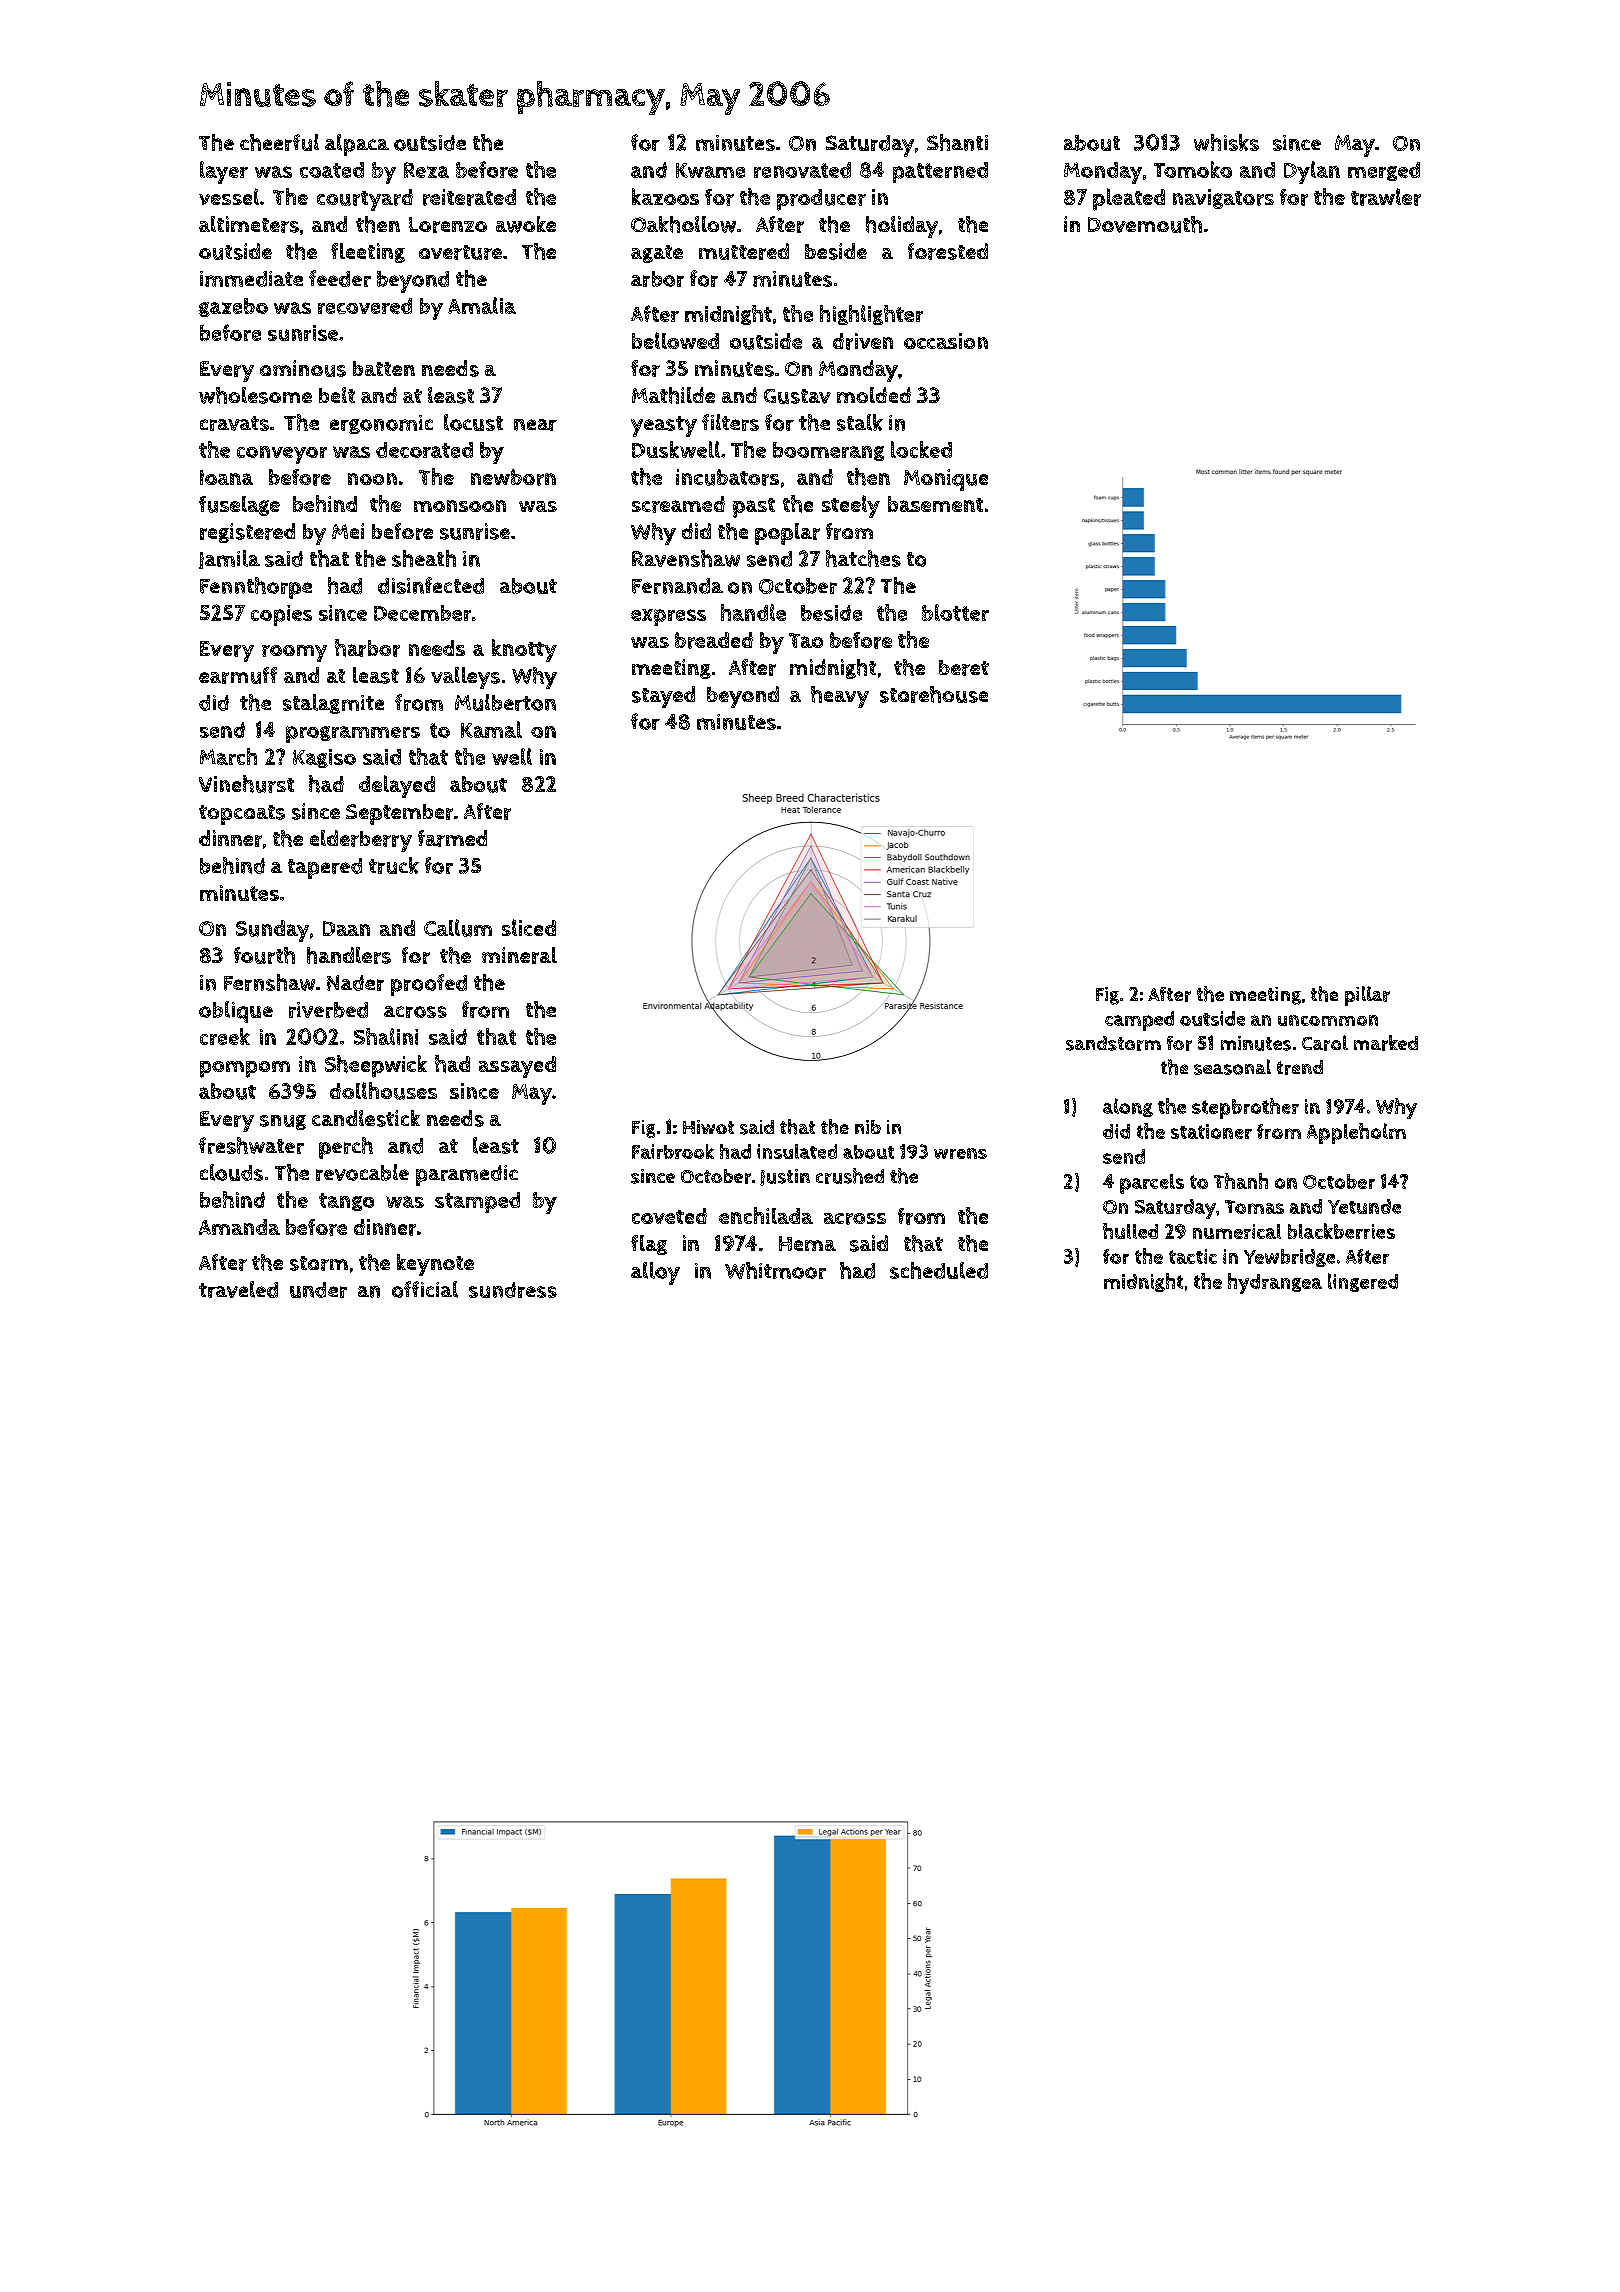 The height and width of the page is (2292, 1620). Describe the element at coordinates (469, 197) in the page. I see `reiterated` at that location.
